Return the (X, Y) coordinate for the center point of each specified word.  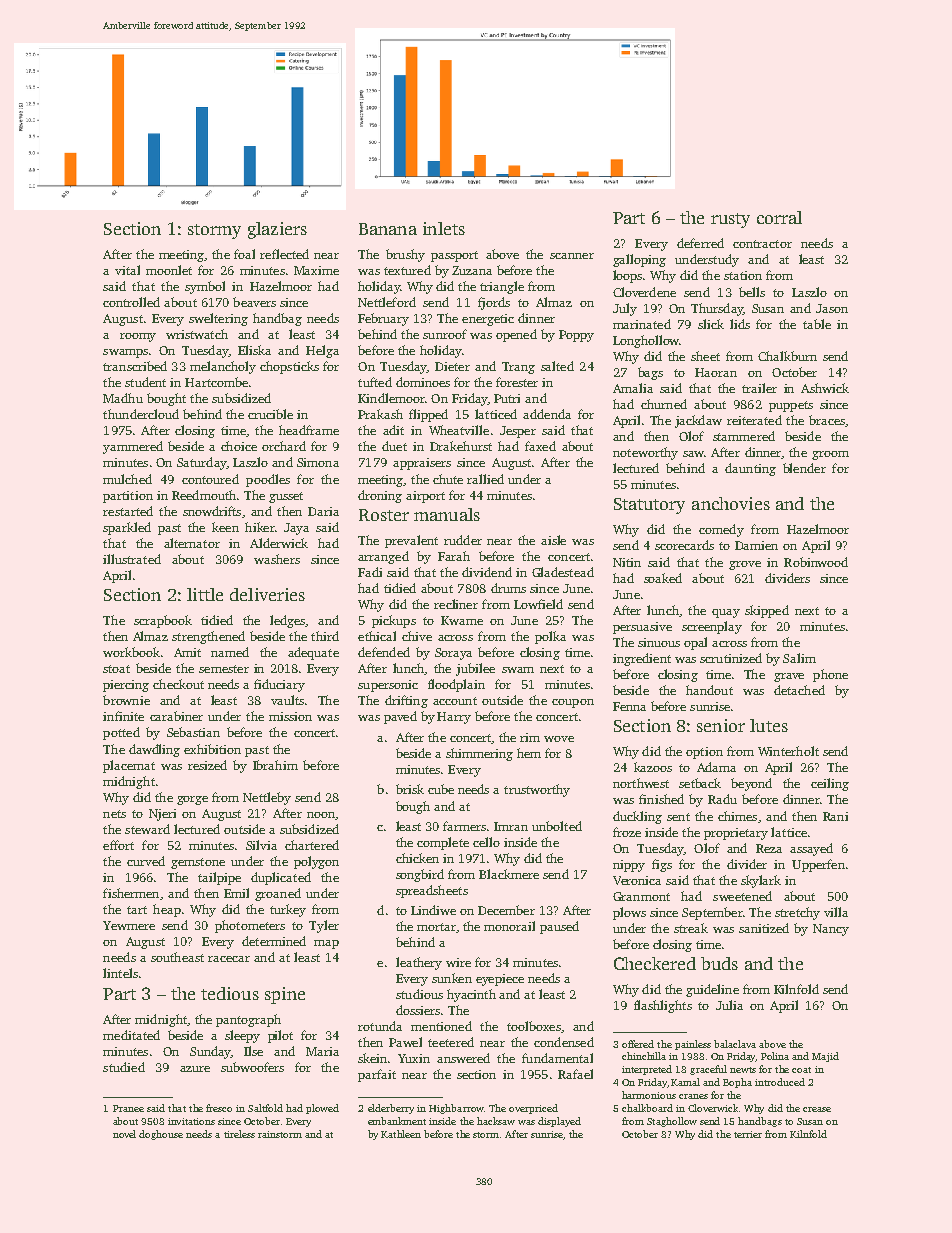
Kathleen (401, 1134)
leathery (419, 963)
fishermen (131, 893)
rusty (730, 220)
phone (830, 675)
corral (779, 217)
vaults (287, 700)
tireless (239, 1134)
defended (384, 652)
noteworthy (645, 453)
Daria (323, 511)
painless (693, 1045)
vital (127, 270)
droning (380, 496)
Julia (729, 1005)
